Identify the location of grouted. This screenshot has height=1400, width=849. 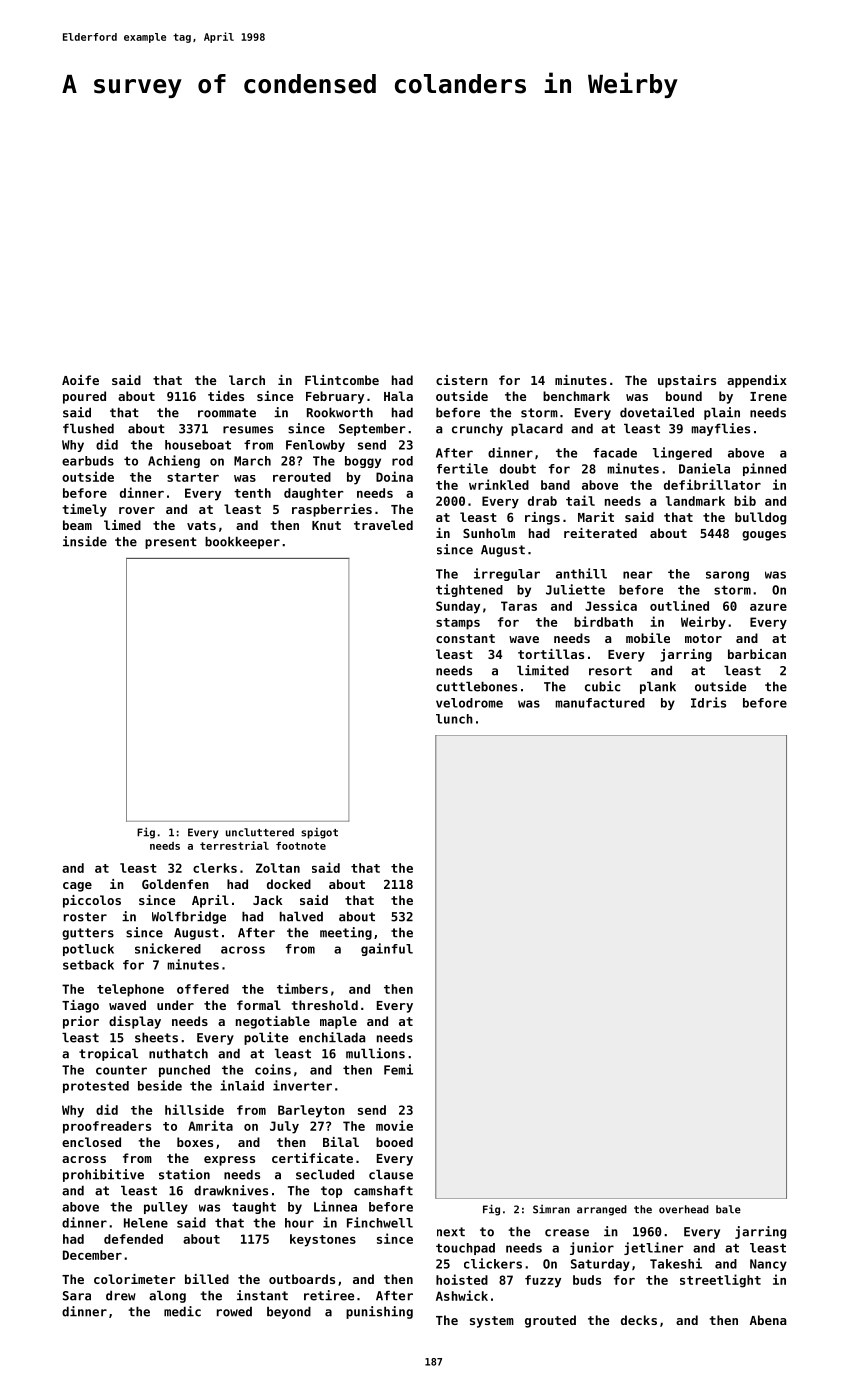
(550, 1321).
